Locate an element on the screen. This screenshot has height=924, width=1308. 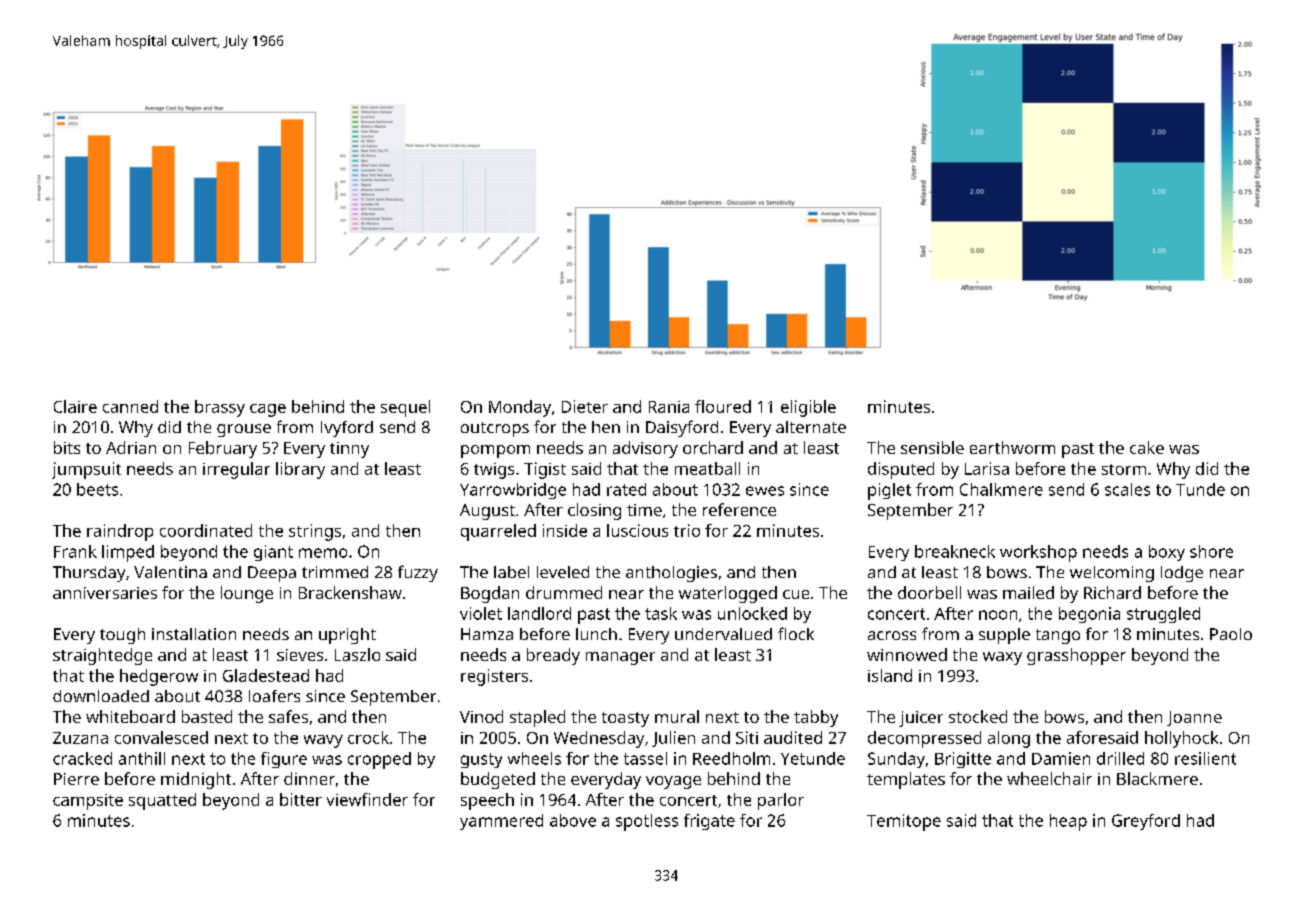
task is located at coordinates (661, 613).
